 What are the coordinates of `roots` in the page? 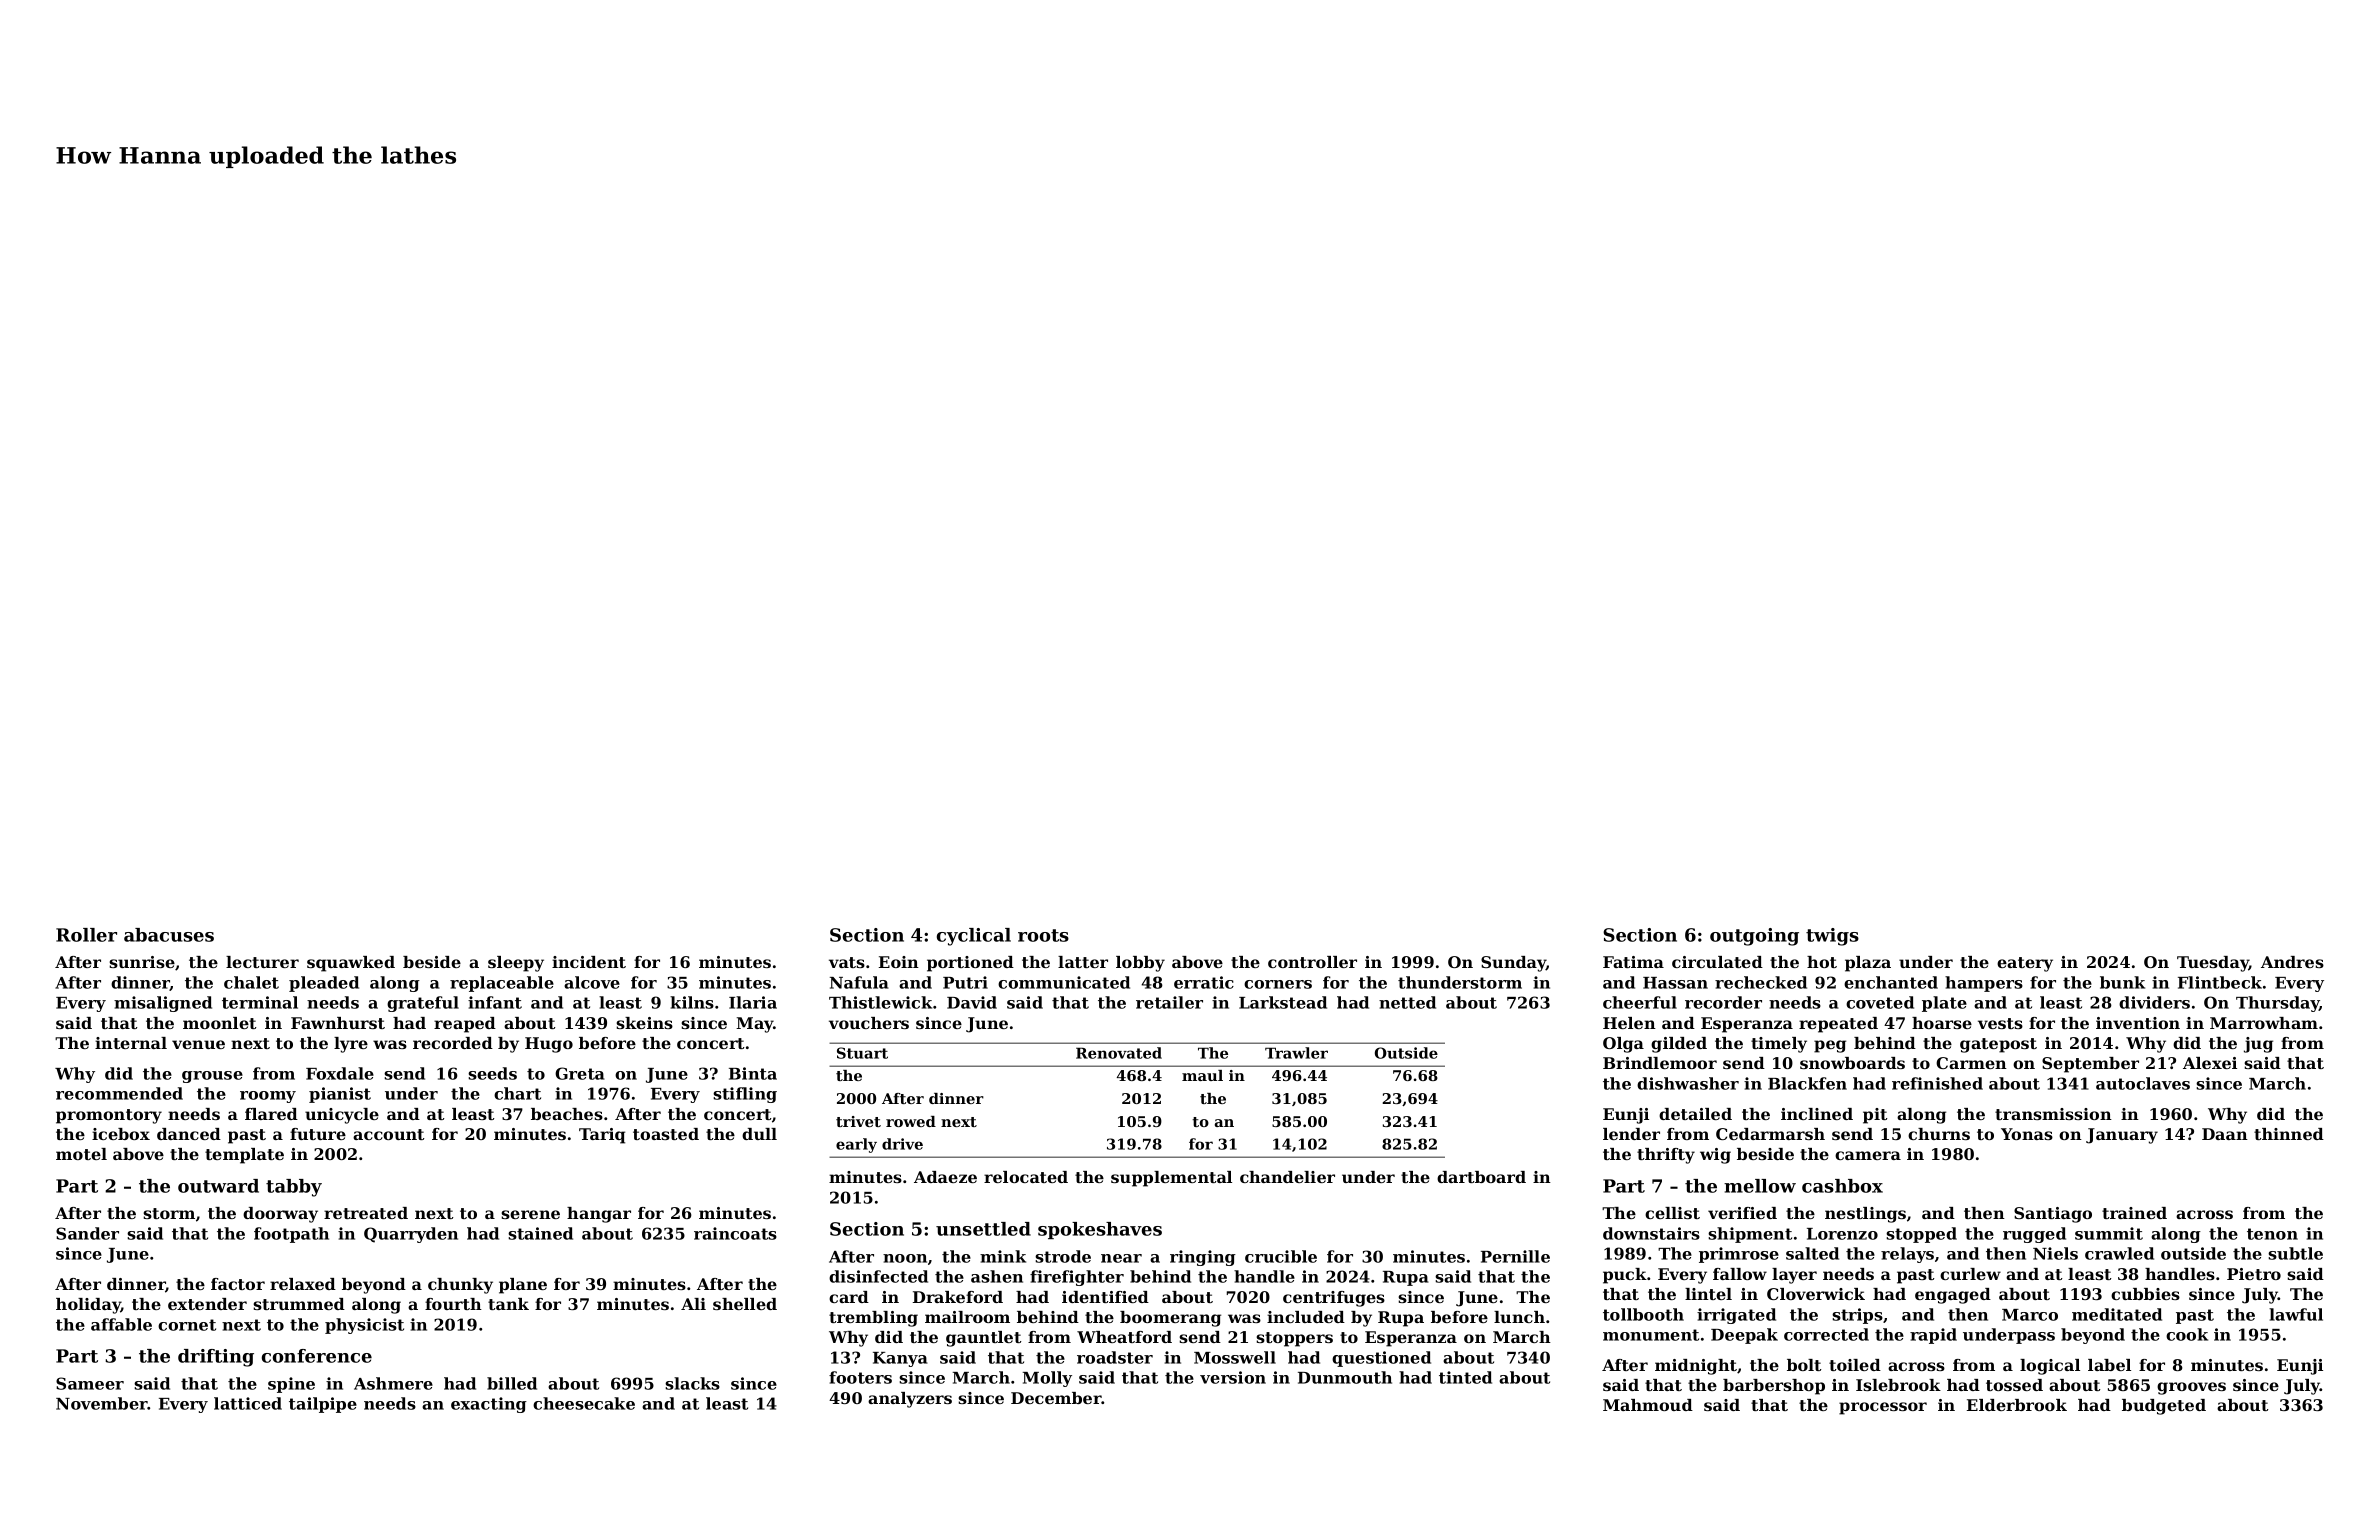 It's located at (1043, 935).
